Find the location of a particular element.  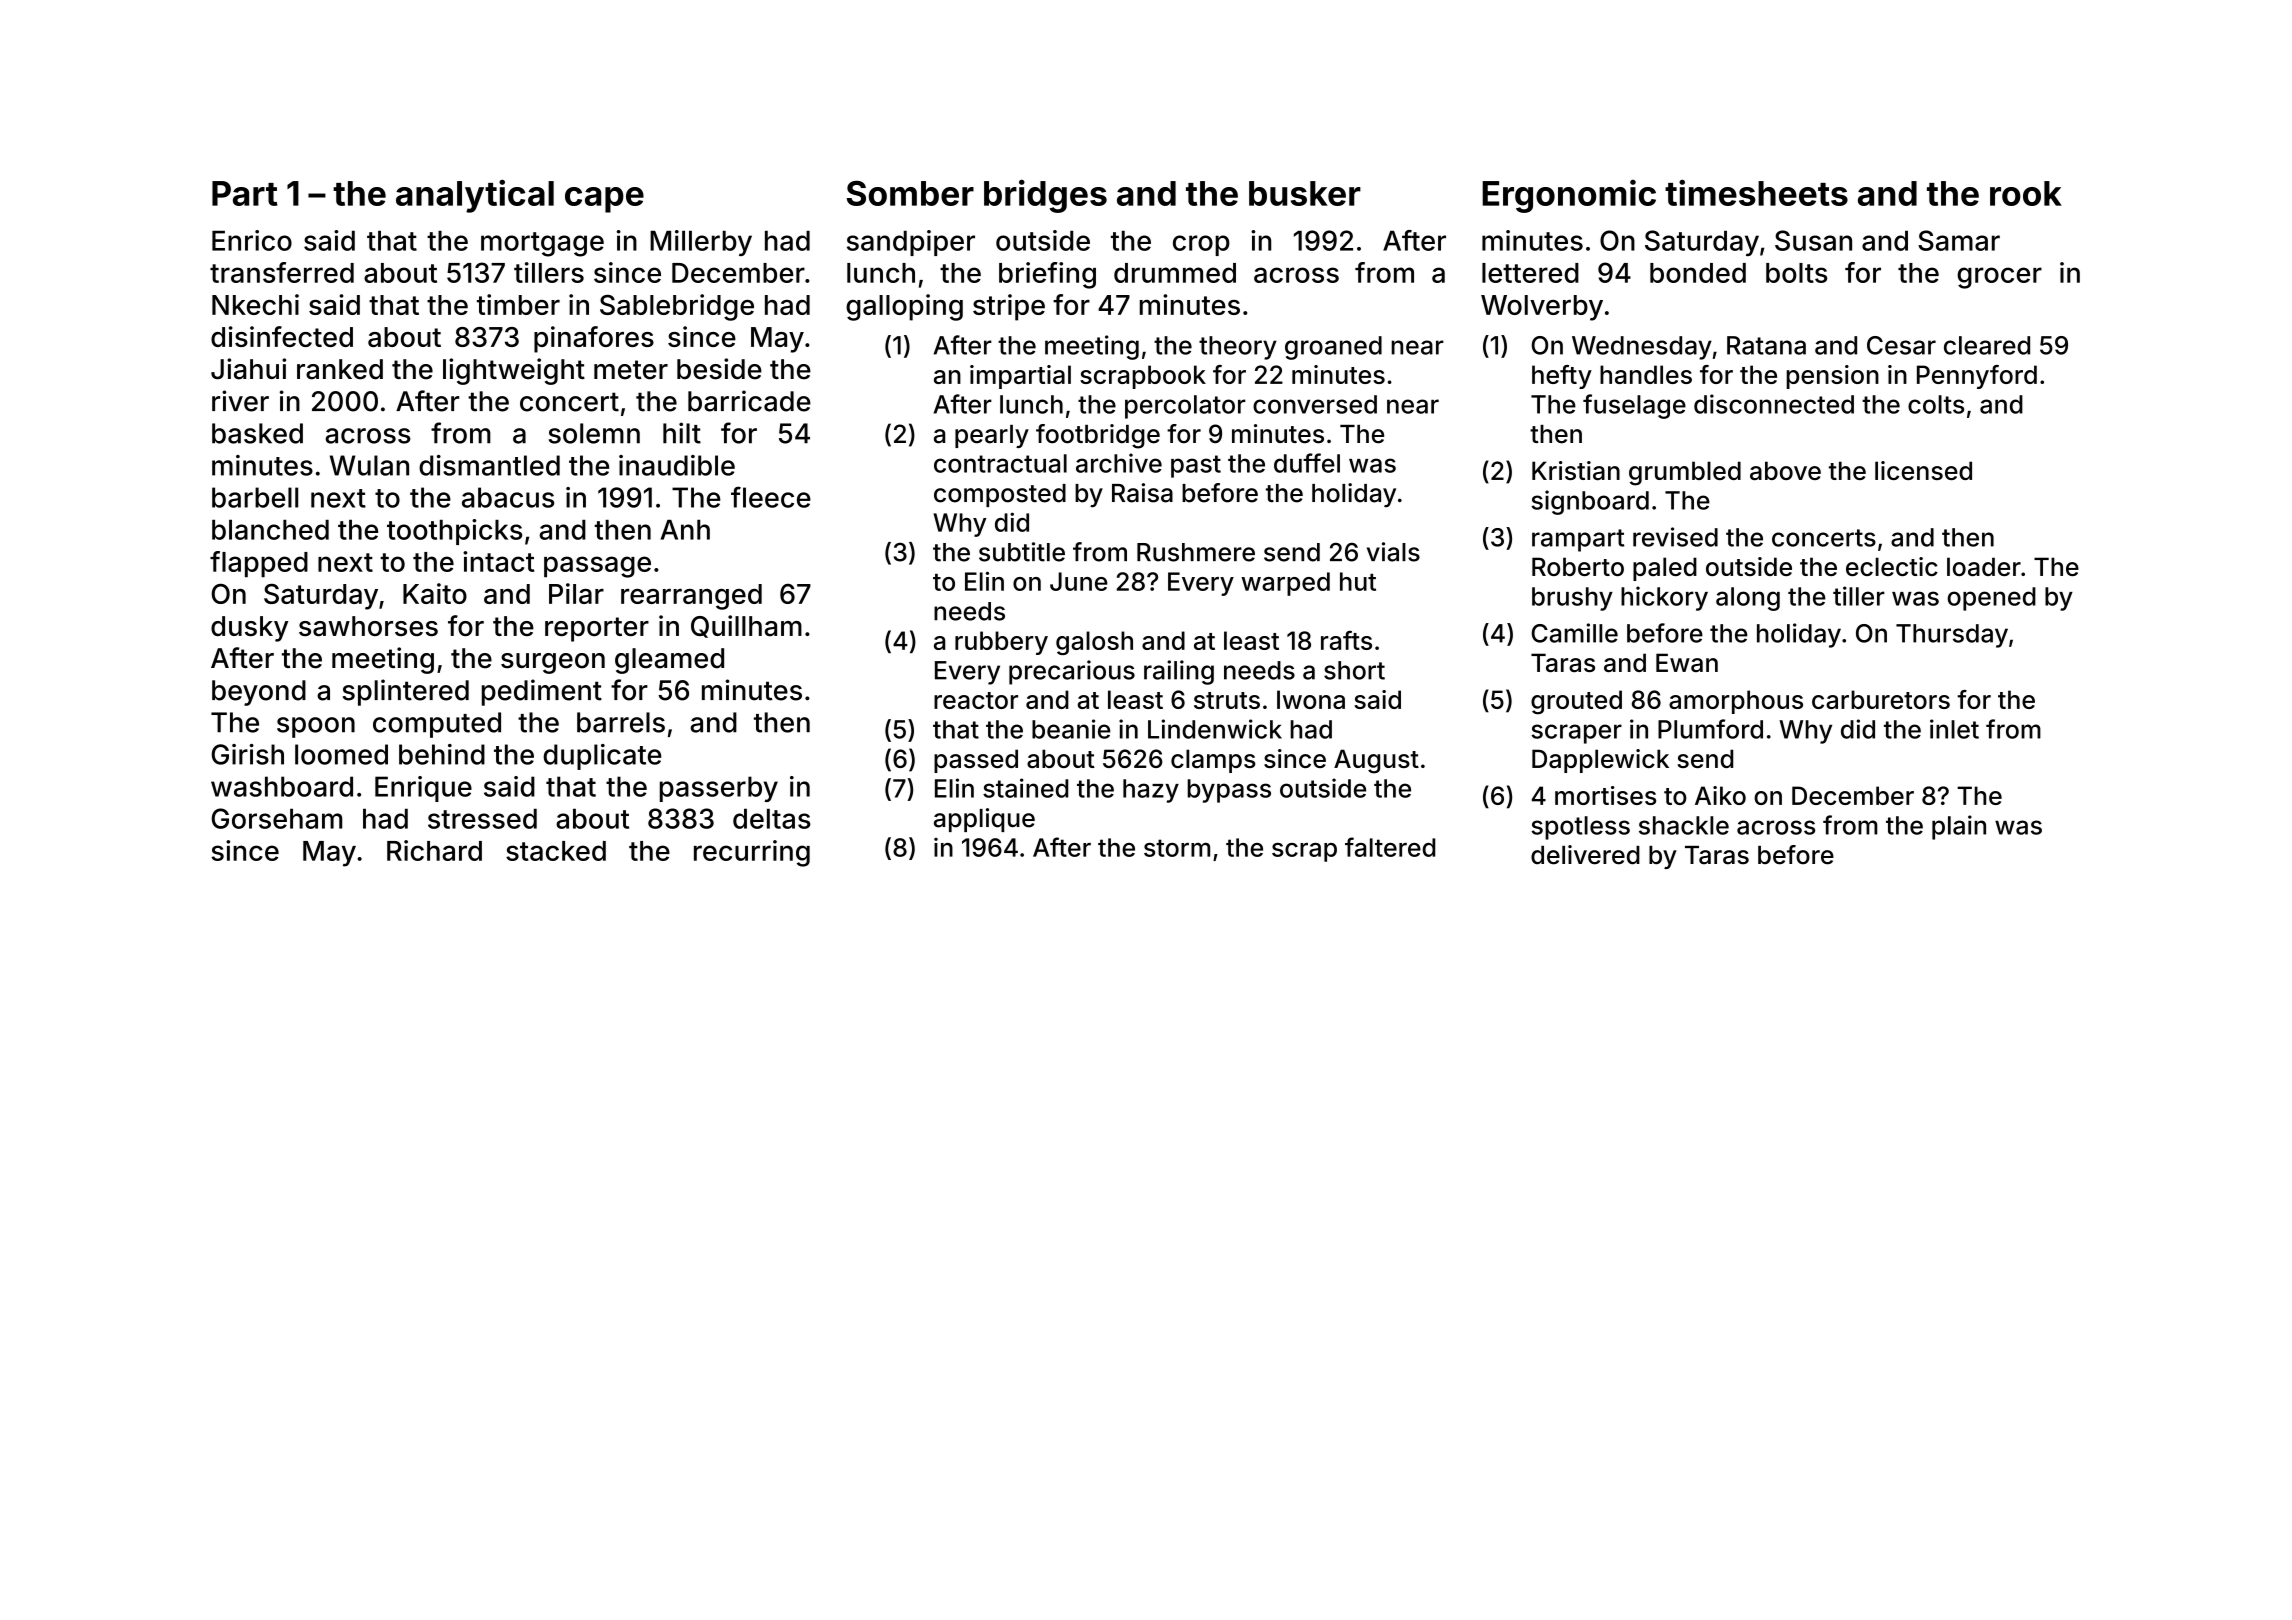

Ergonomic is located at coordinates (1569, 196).
